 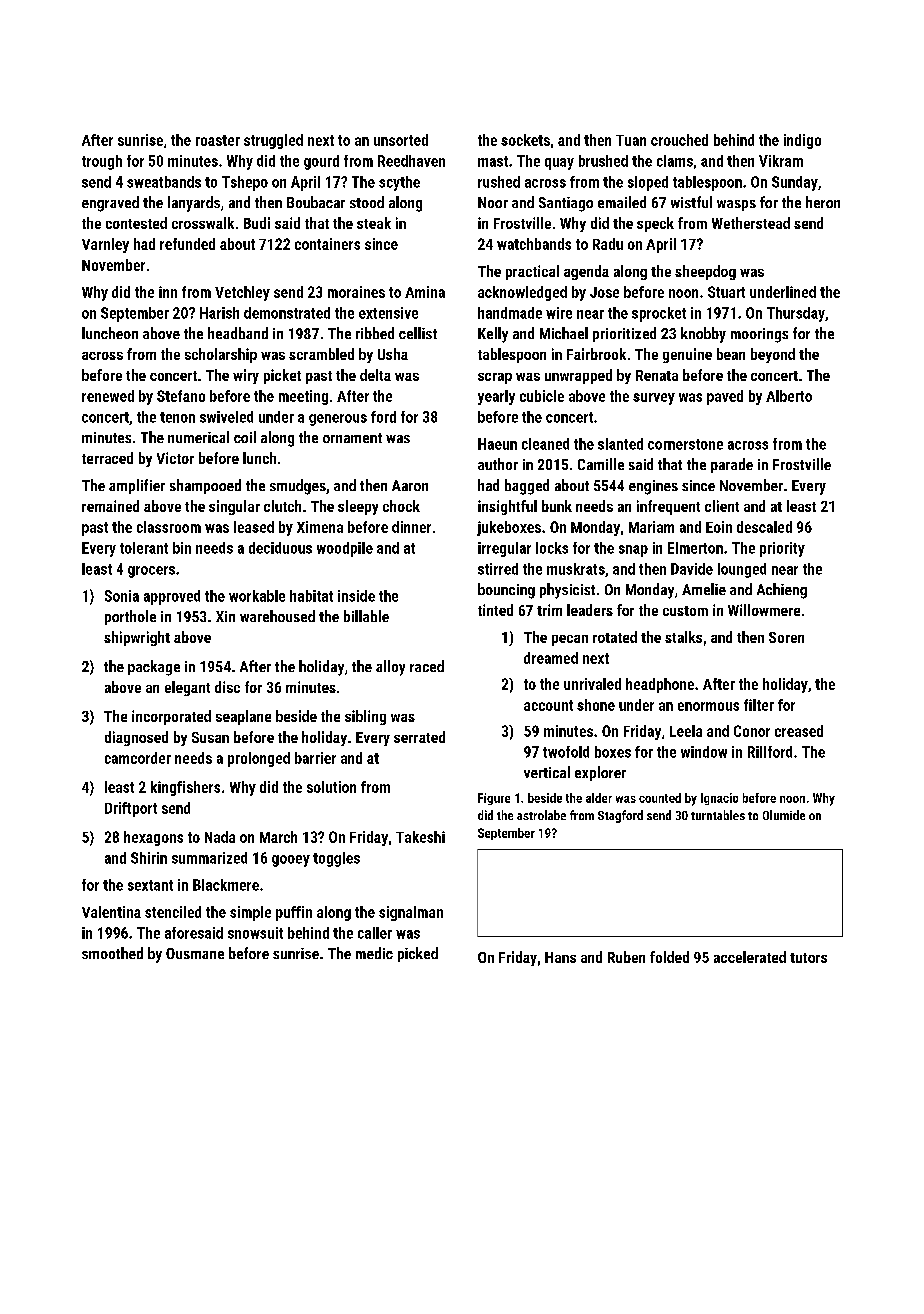 I want to click on engines, so click(x=653, y=487).
